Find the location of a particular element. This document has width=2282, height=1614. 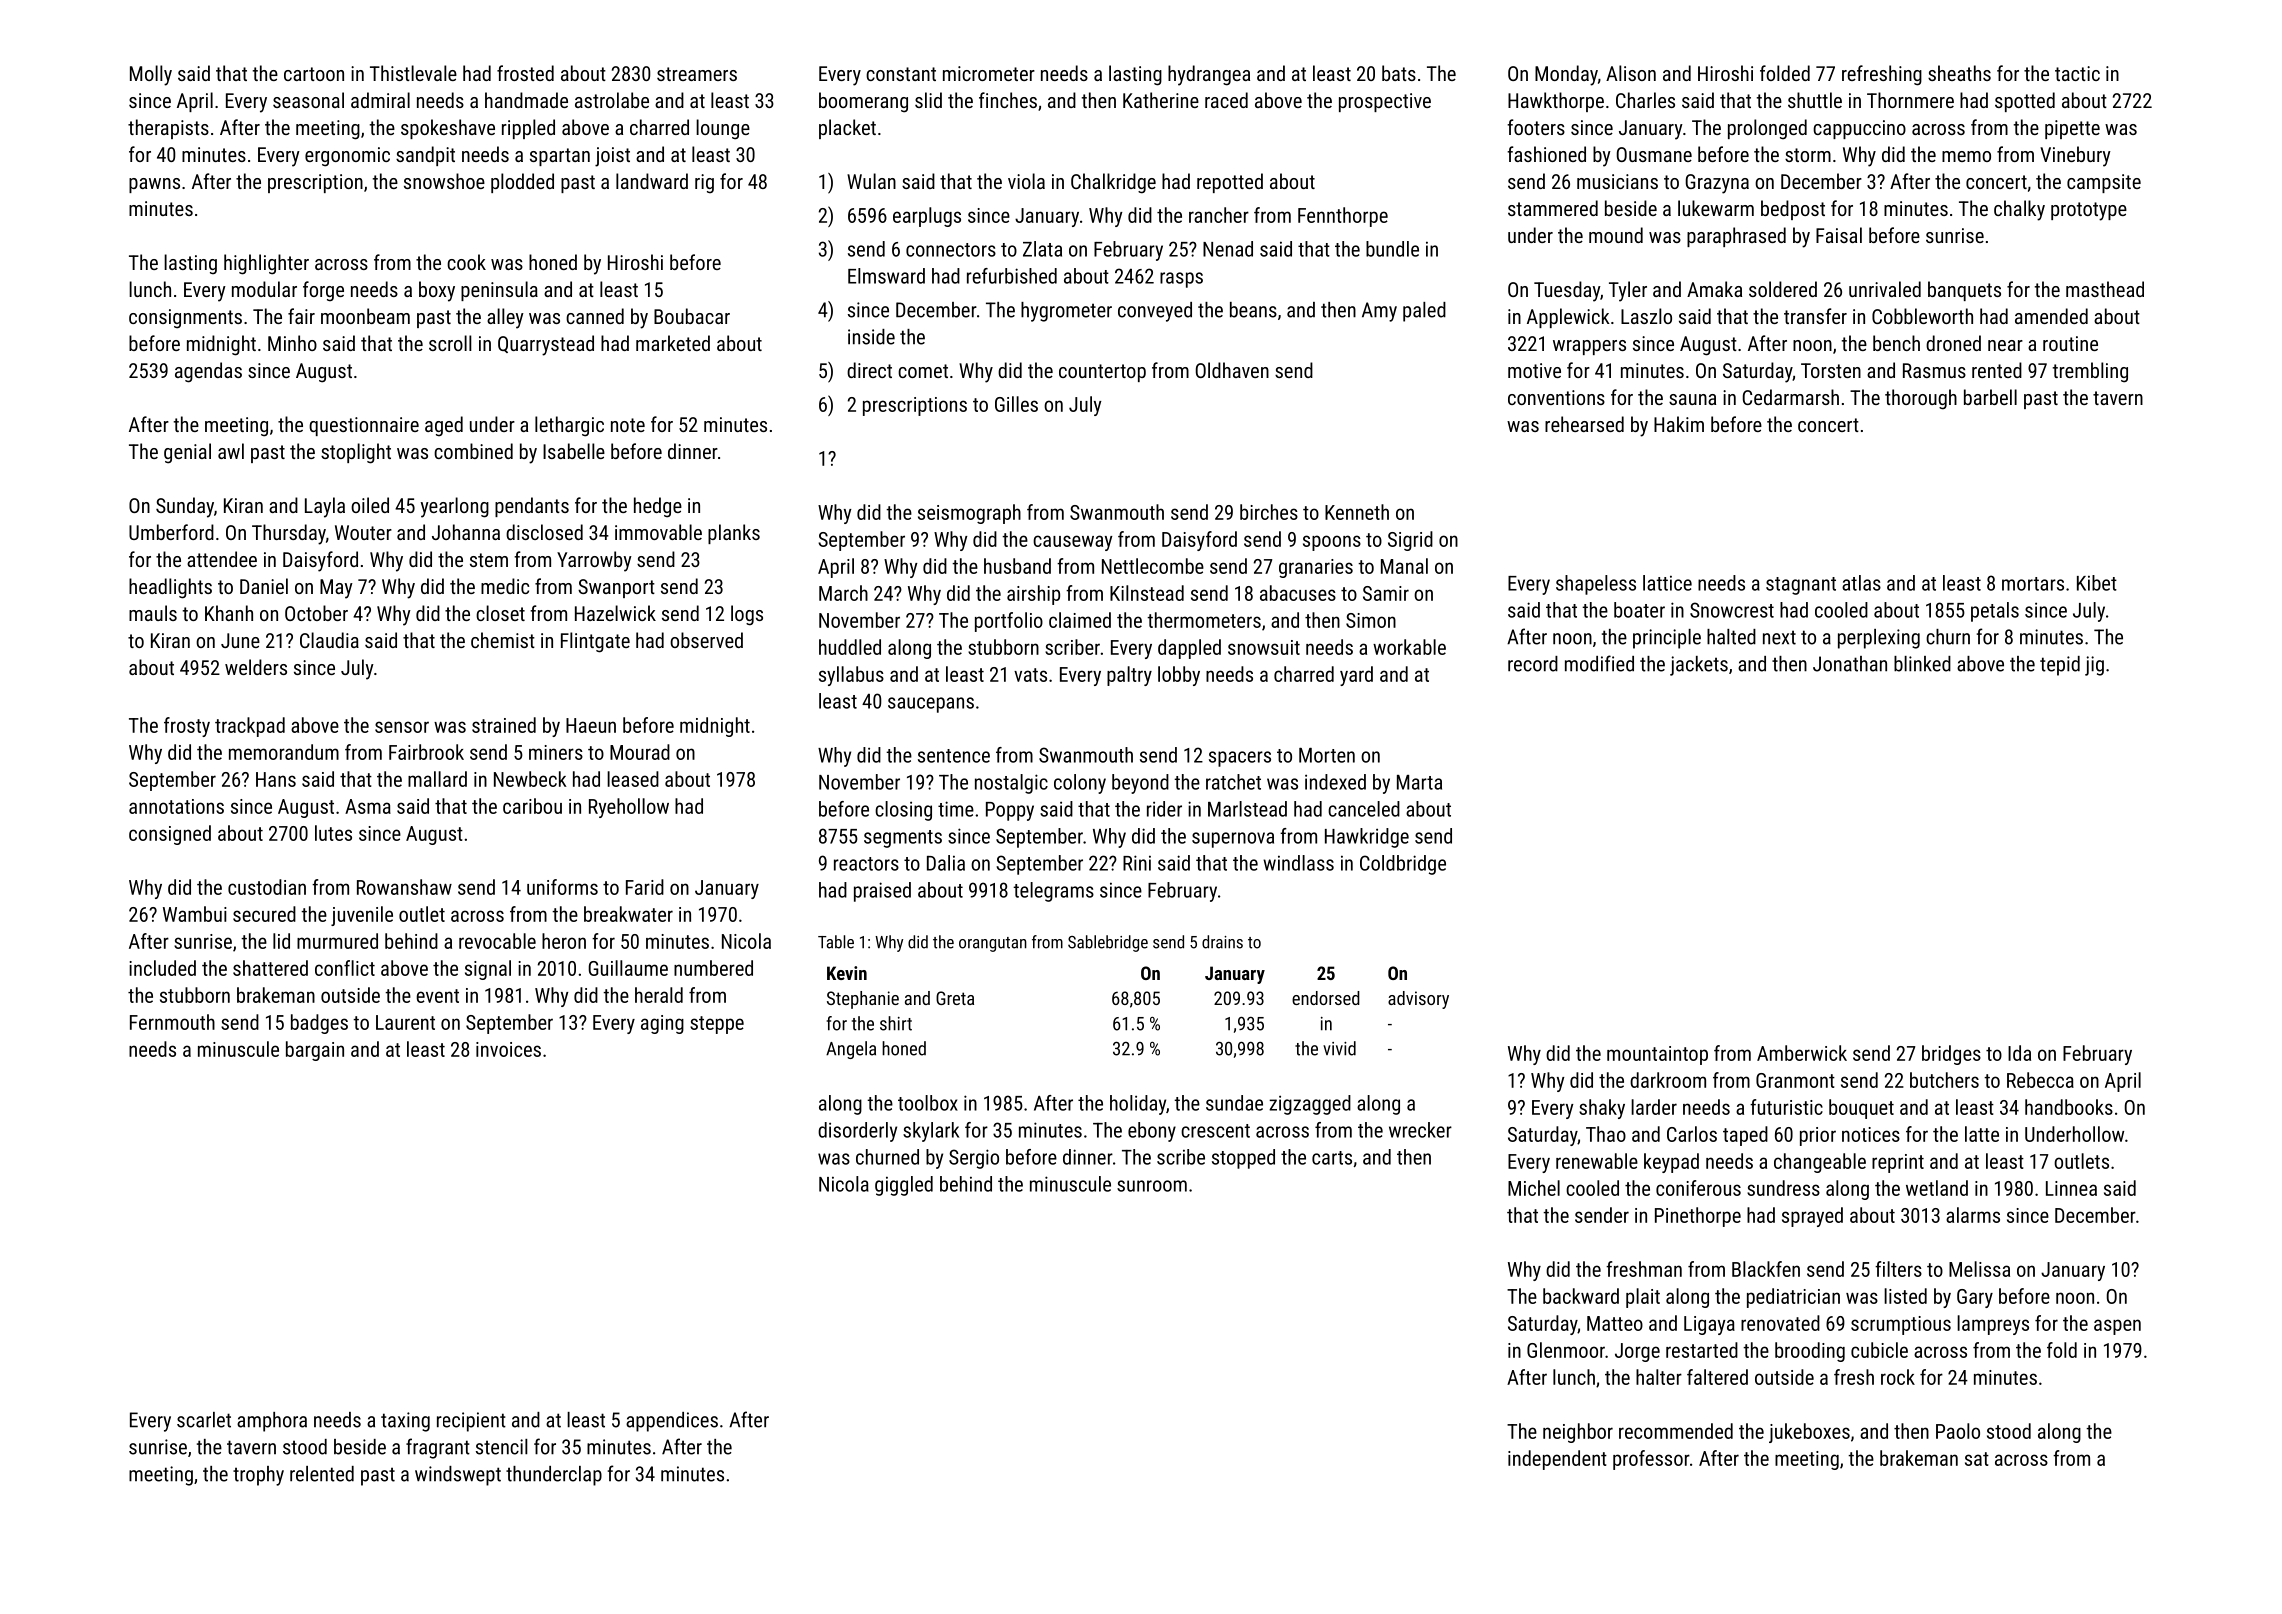

stagnant is located at coordinates (1801, 586).
